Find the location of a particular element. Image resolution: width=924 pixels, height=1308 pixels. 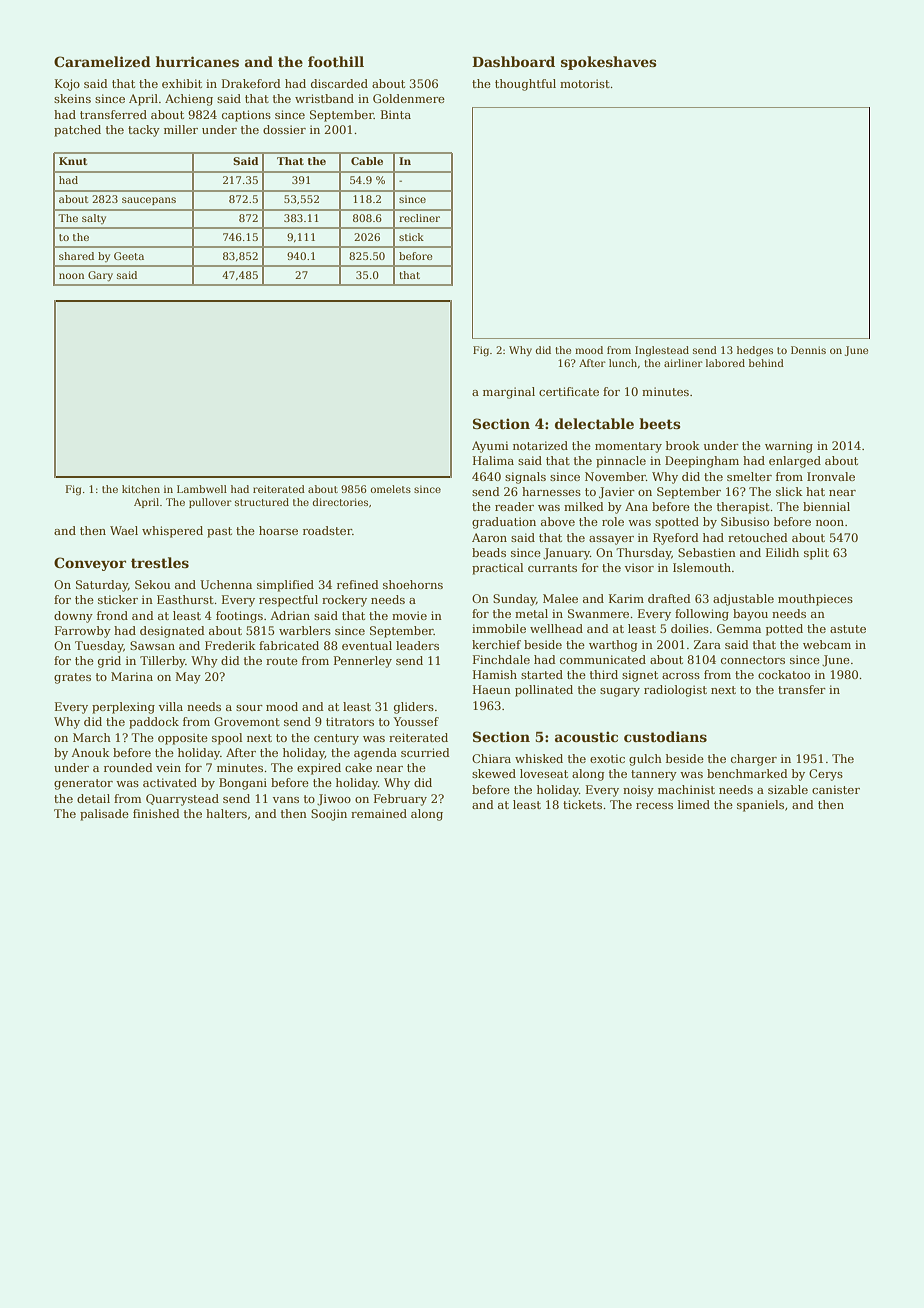

hurricanes is located at coordinates (197, 61).
